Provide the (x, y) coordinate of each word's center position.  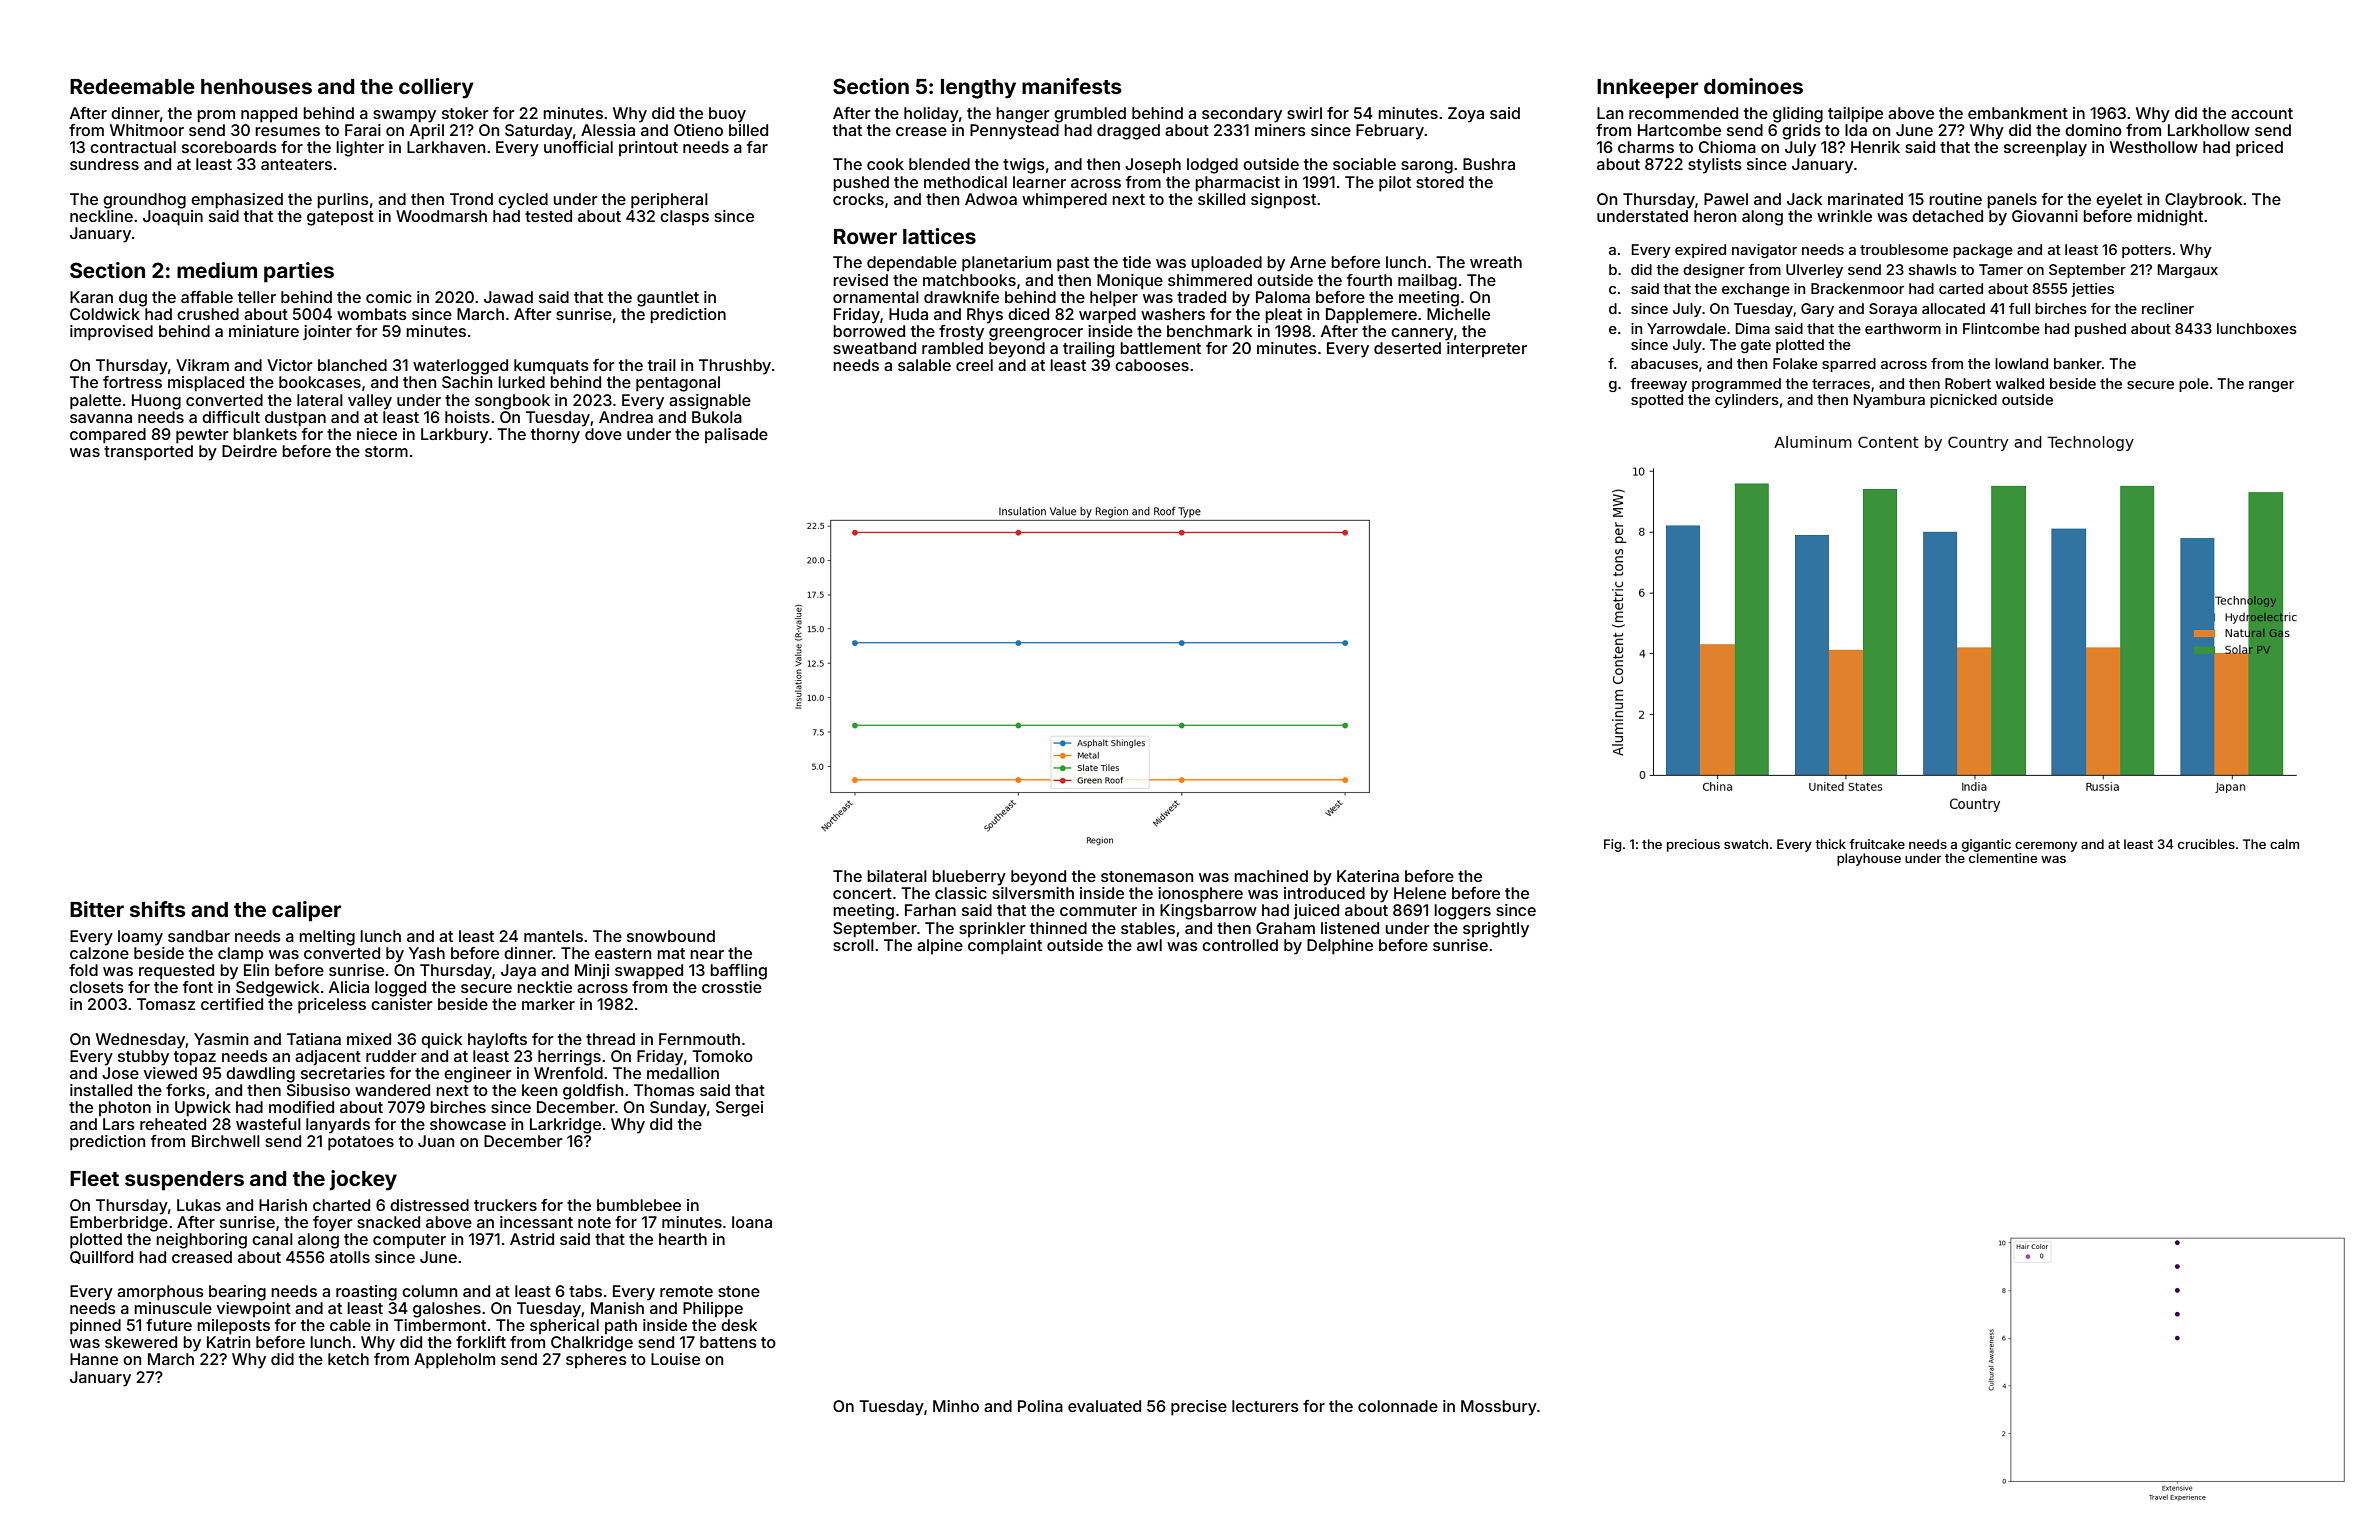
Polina (1040, 1406)
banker (2078, 363)
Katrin (228, 1342)
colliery (436, 88)
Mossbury (1499, 1408)
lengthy (978, 89)
